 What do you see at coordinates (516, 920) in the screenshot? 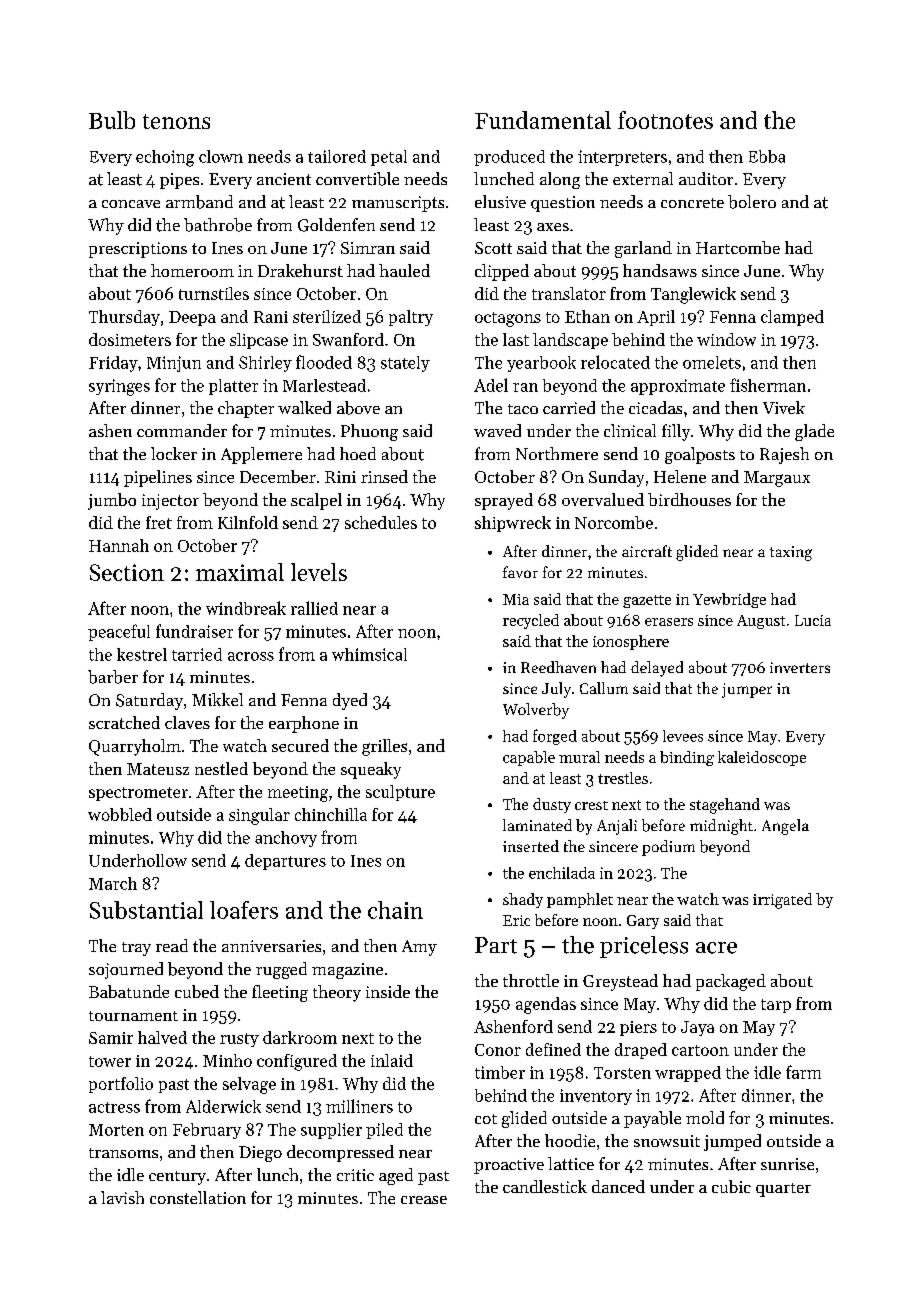
I see `Eric` at bounding box center [516, 920].
